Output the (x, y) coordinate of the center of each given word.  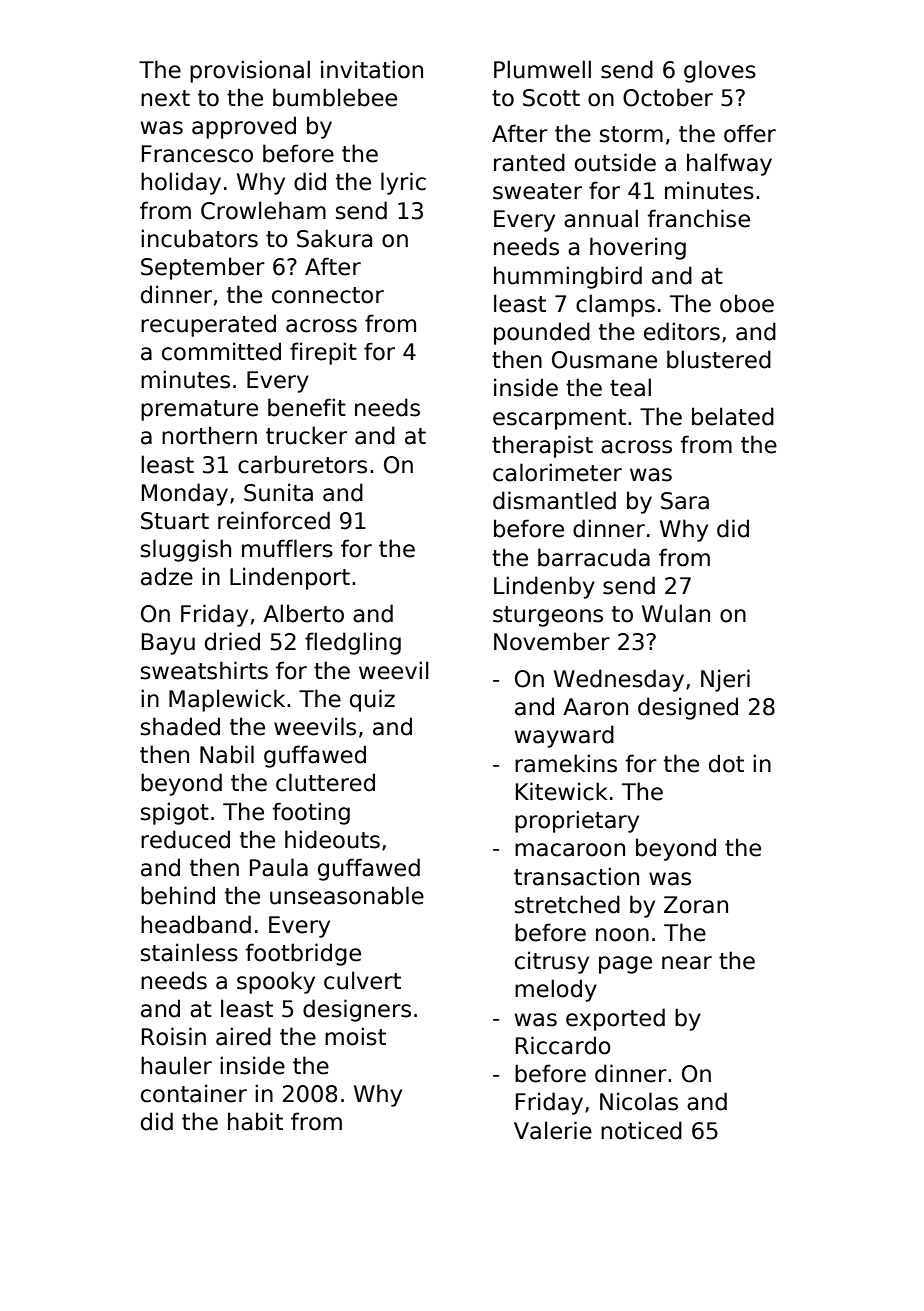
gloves (720, 71)
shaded (180, 726)
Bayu (168, 644)
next (165, 98)
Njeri (725, 680)
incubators (199, 238)
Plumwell (542, 69)
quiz (372, 700)
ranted (529, 162)
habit (255, 1121)
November (552, 641)
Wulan (676, 613)
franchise (698, 218)
